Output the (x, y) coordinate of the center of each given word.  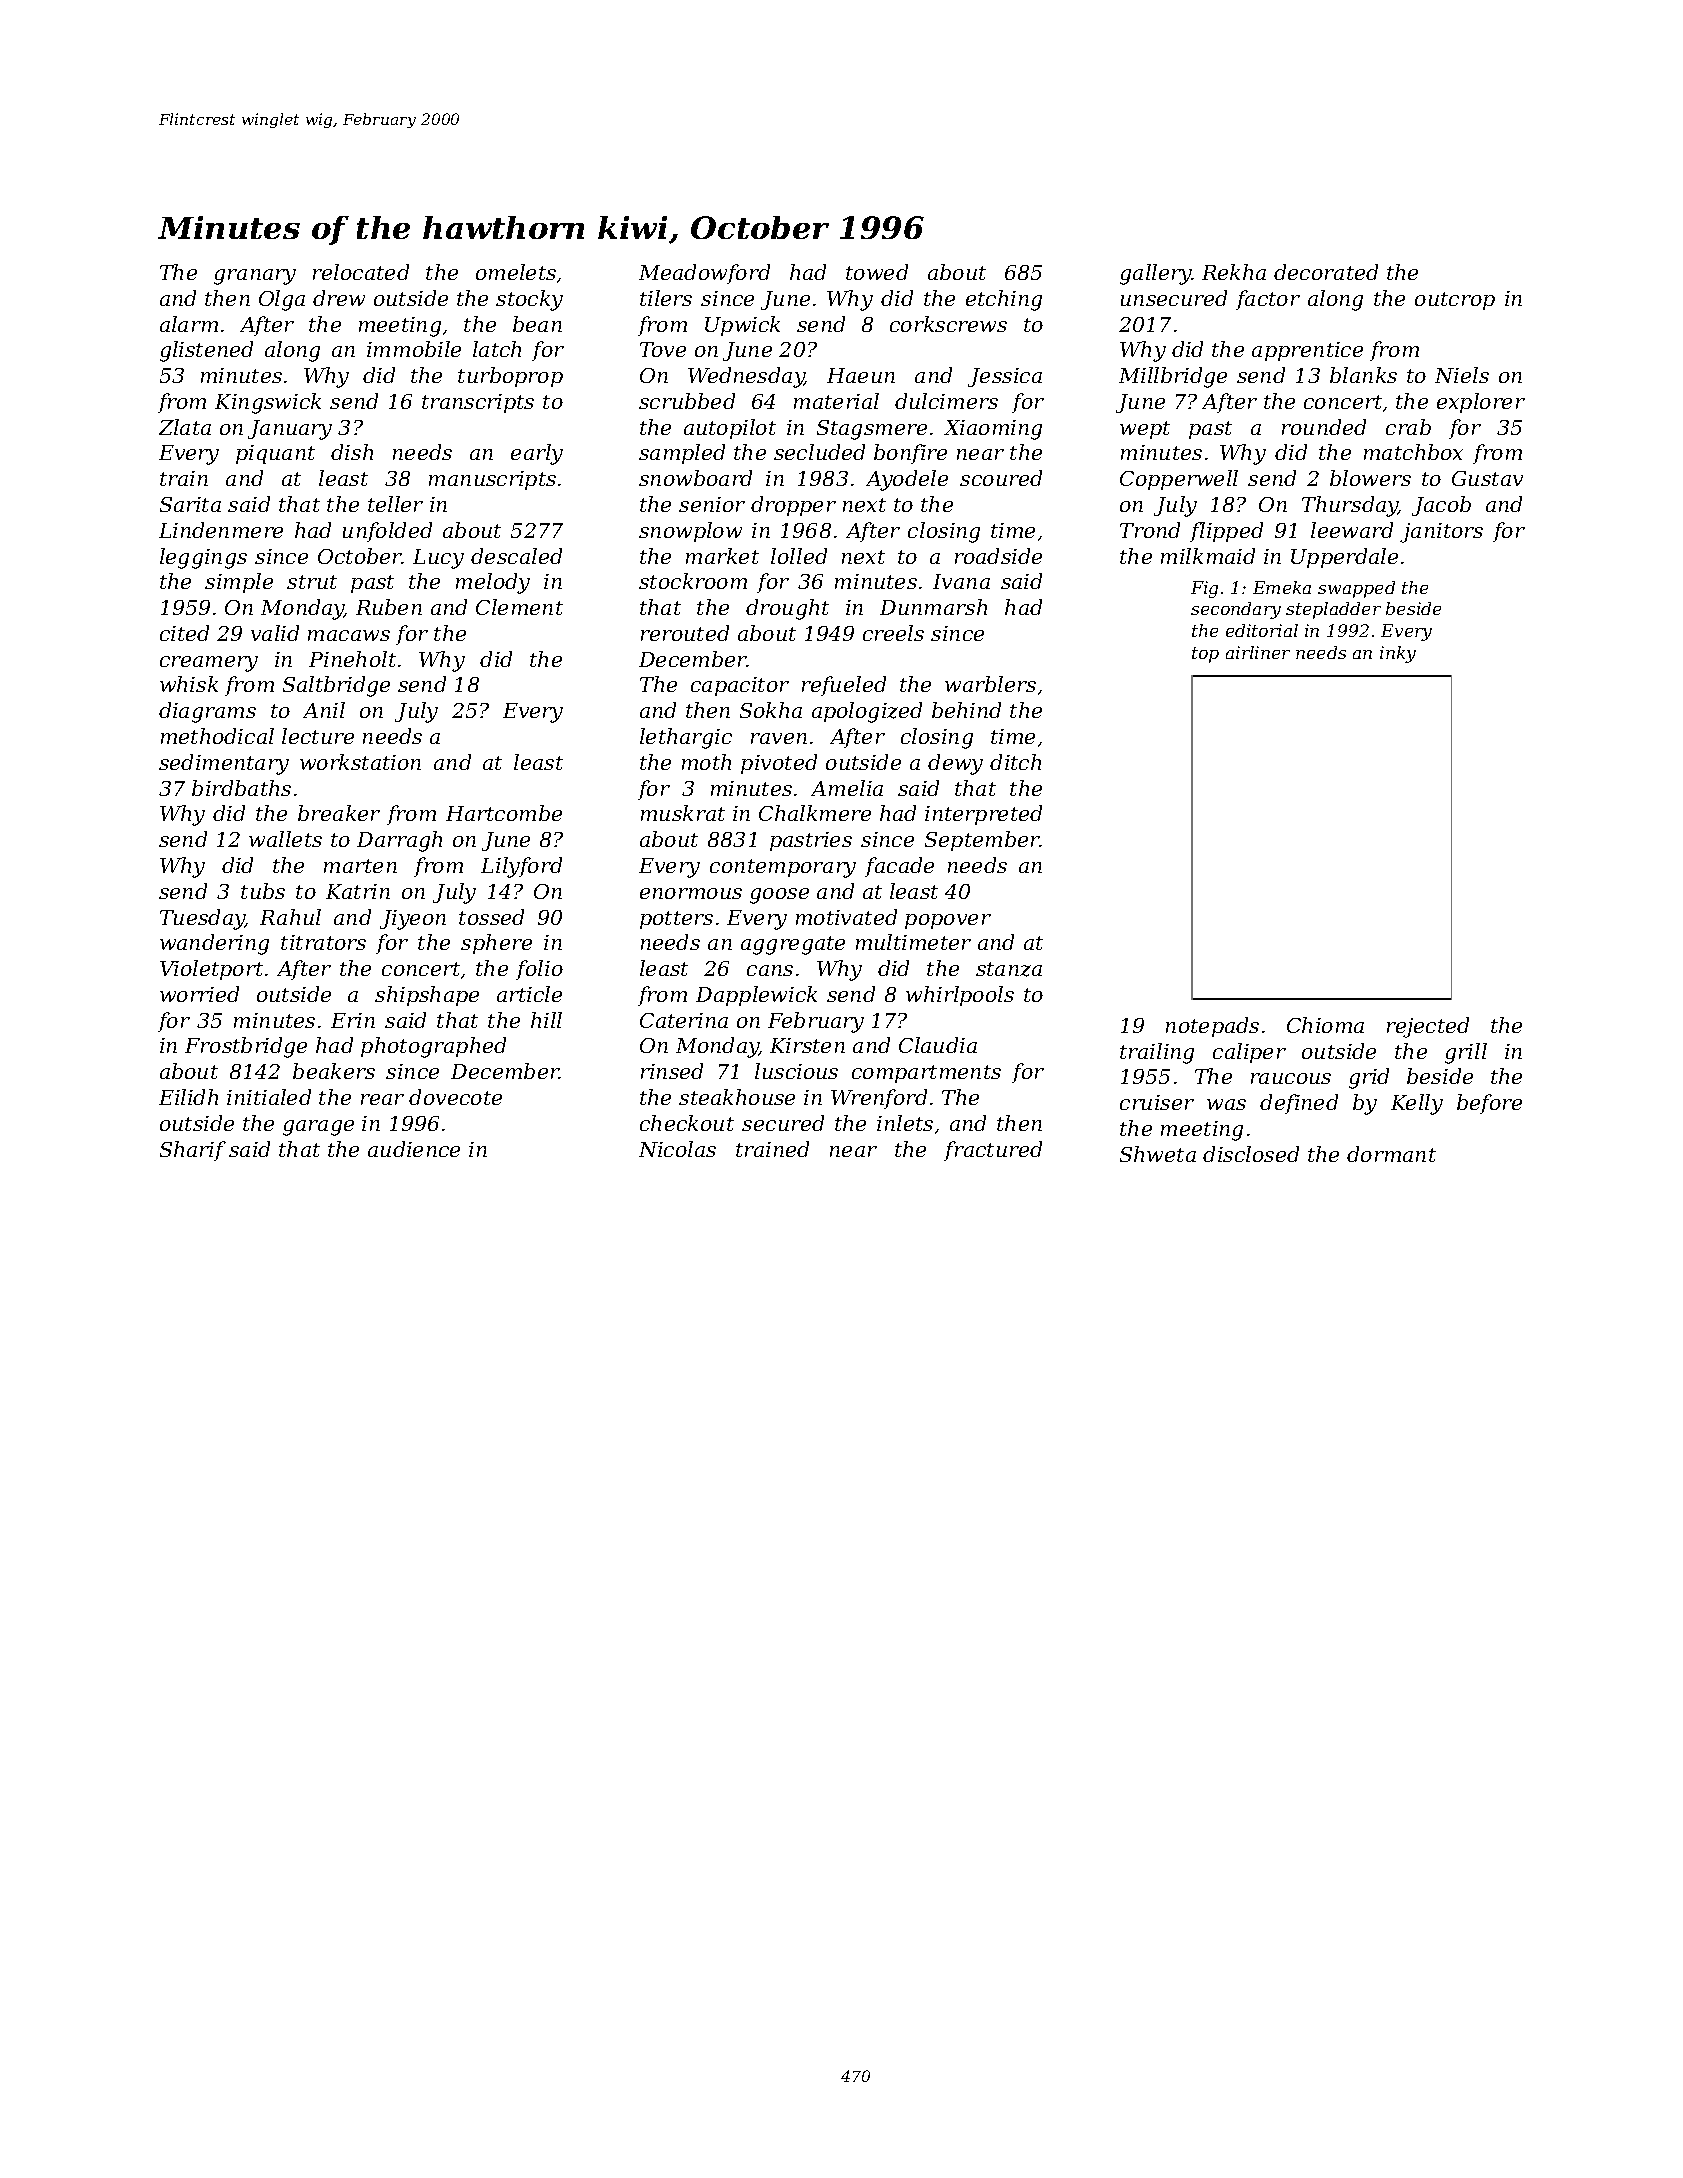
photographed (433, 1047)
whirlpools (960, 996)
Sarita (190, 504)
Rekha (1234, 272)
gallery (1156, 274)
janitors (1441, 533)
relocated (361, 272)
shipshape (427, 996)
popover (948, 921)
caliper (1249, 1053)
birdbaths (241, 788)
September (982, 841)
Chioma (1325, 1025)
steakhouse (737, 1097)
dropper (793, 506)
